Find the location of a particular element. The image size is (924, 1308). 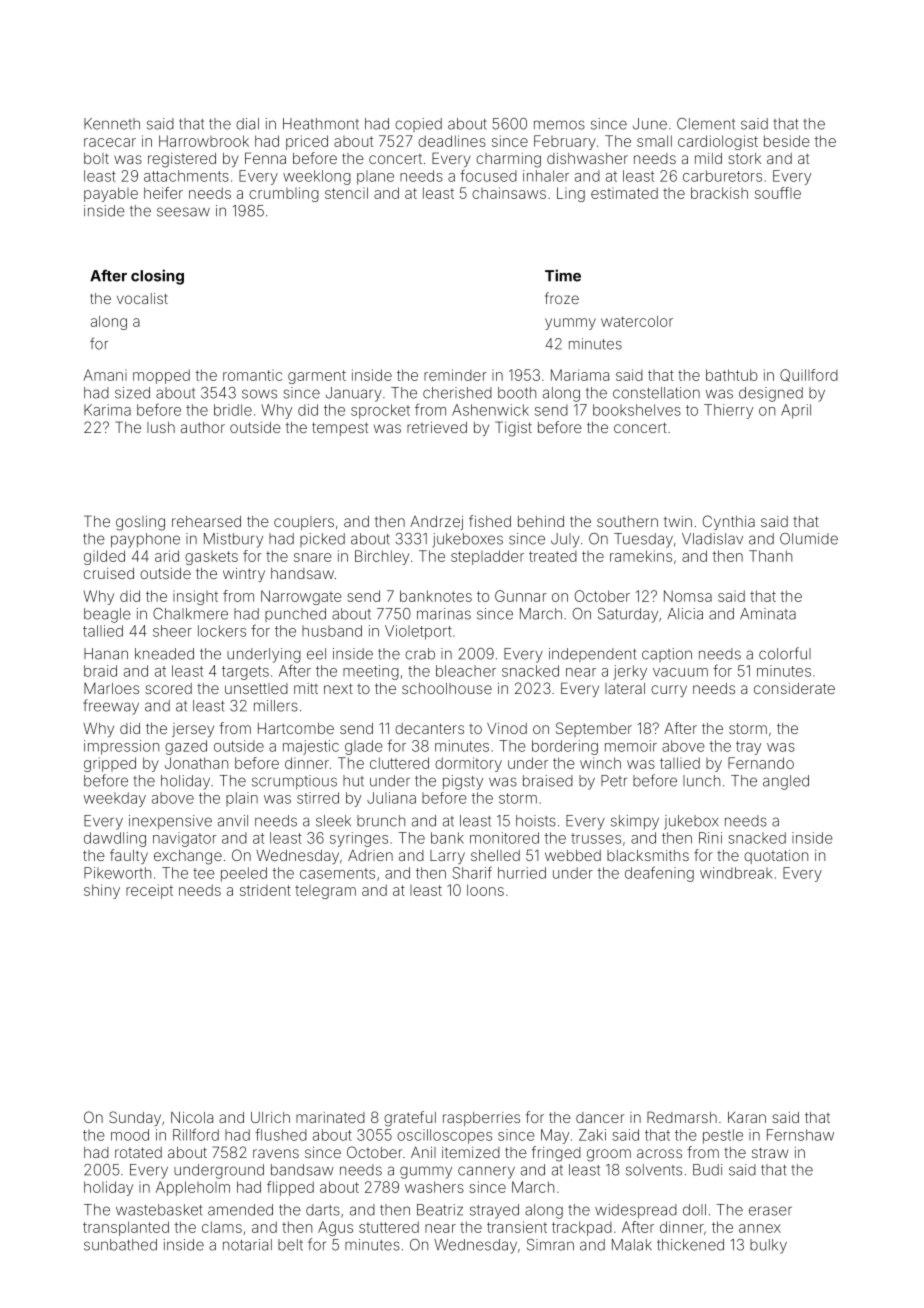

payphone is located at coordinates (145, 540).
